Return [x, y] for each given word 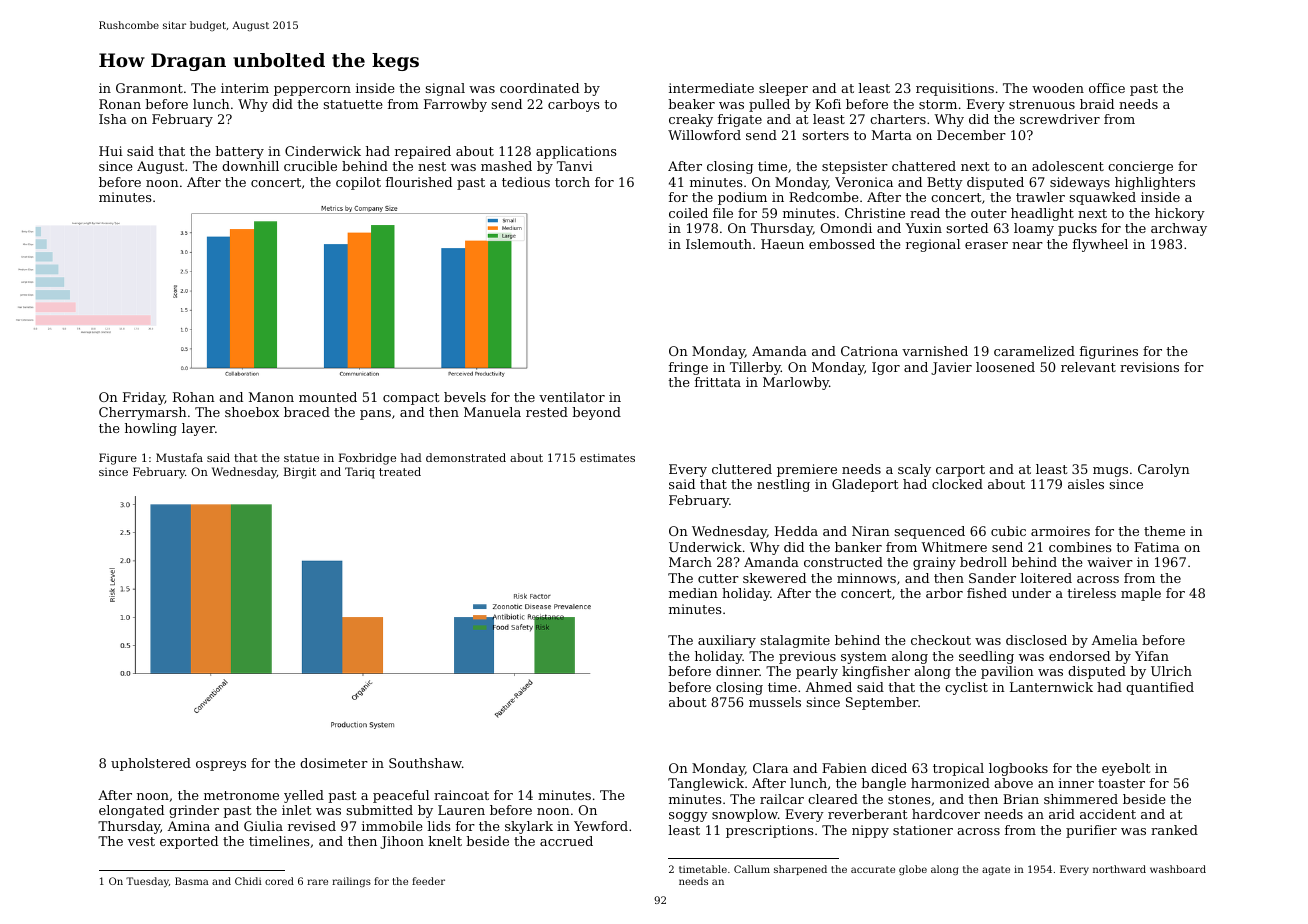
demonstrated [466, 457]
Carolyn [1164, 470]
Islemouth [719, 244]
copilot [358, 183]
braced [307, 412]
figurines [1109, 352]
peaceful [401, 796]
